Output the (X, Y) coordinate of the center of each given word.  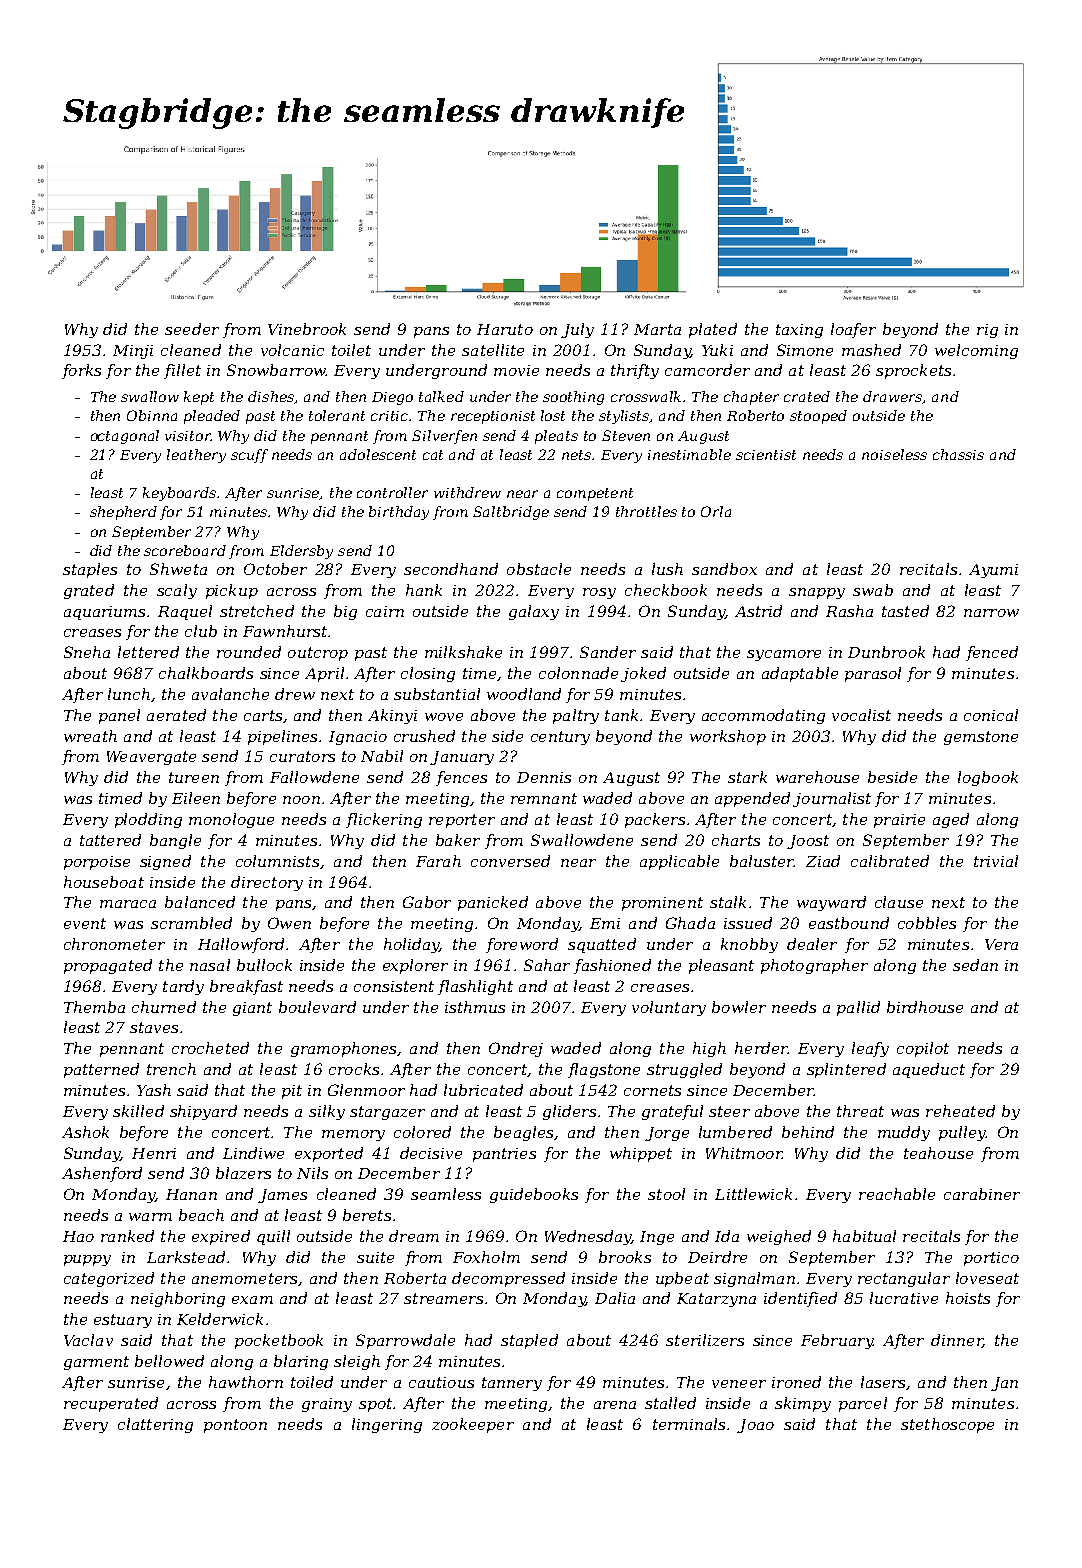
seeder (192, 329)
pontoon (235, 1426)
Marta (657, 329)
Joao (755, 1426)
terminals (689, 1424)
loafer (853, 330)
